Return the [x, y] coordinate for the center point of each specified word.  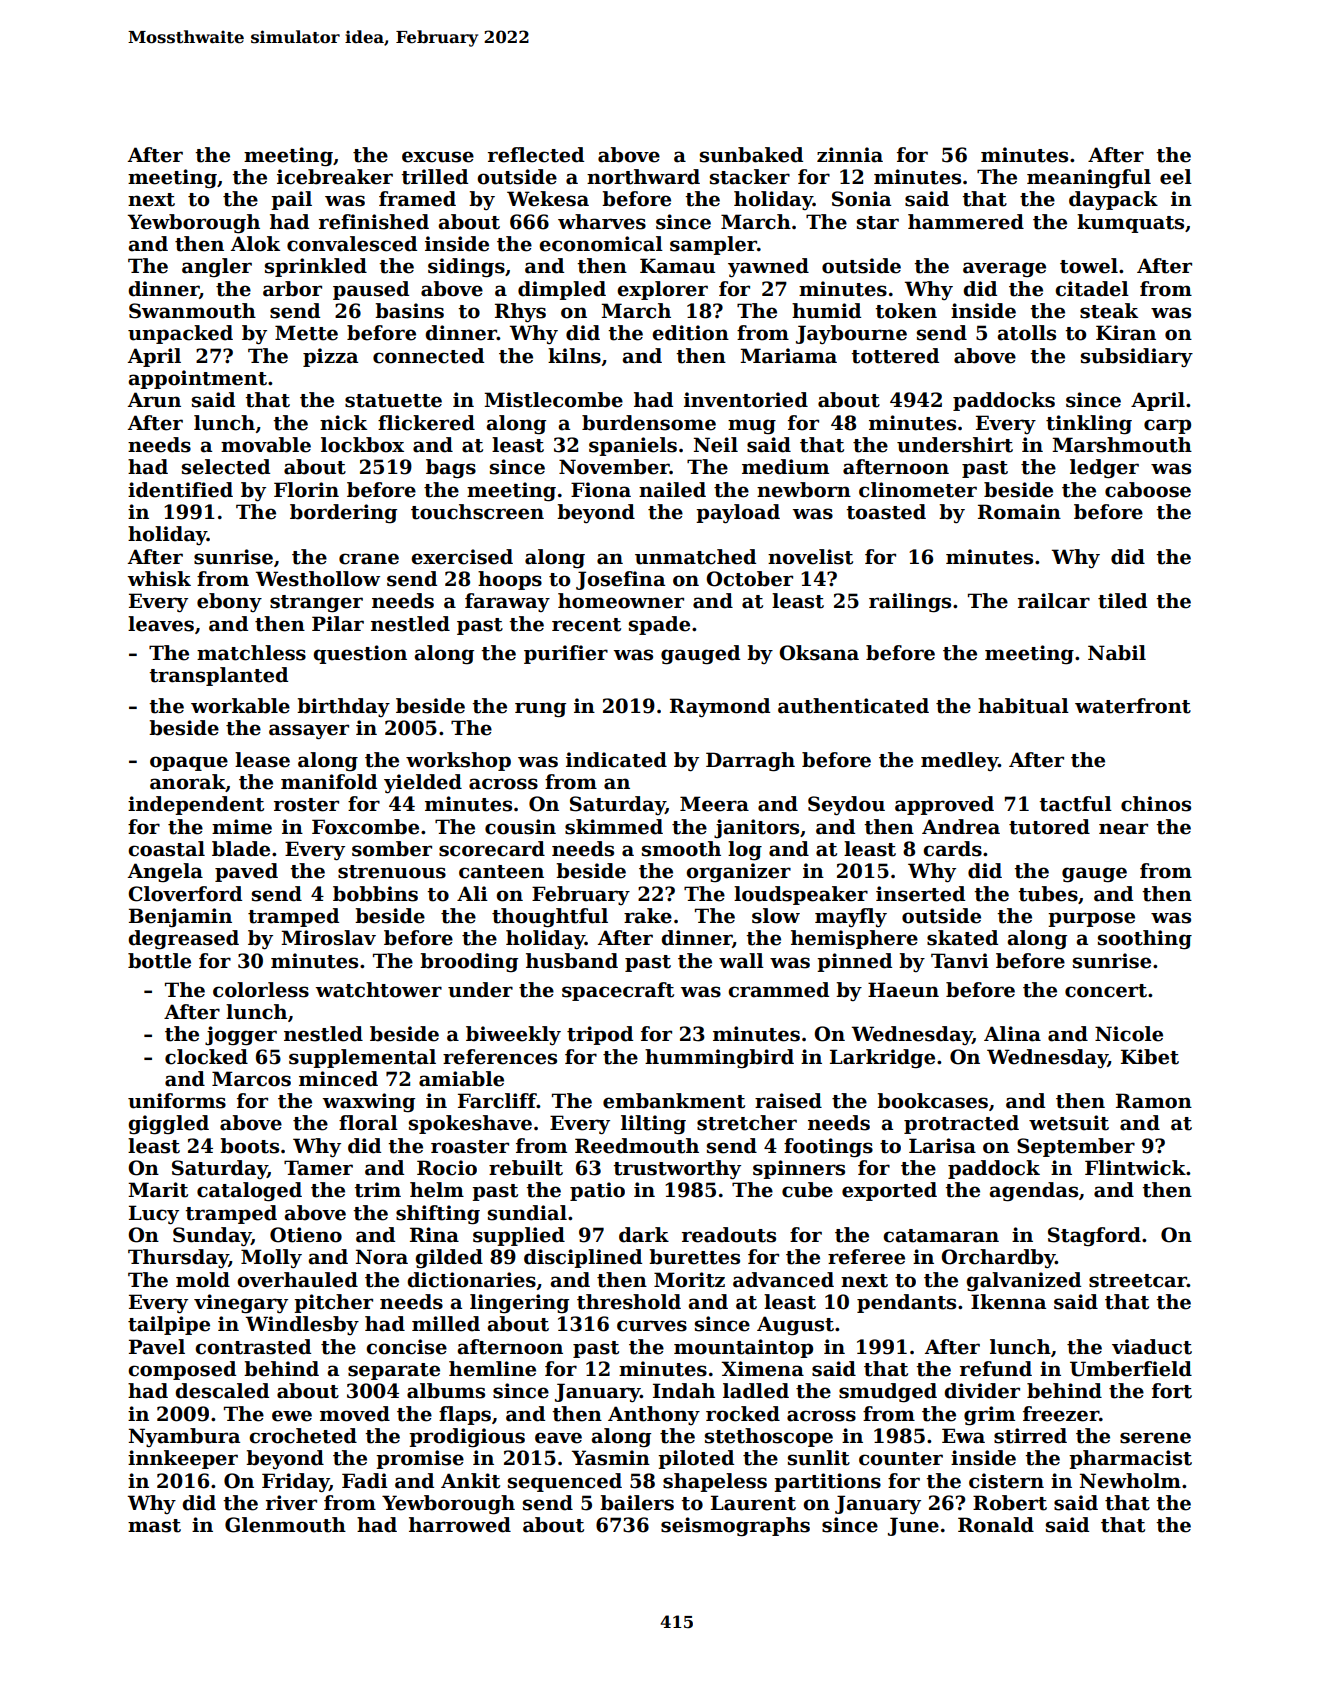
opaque [189, 763]
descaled [222, 1391]
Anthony [654, 1415]
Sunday [212, 1237]
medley [959, 761]
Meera [714, 804]
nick [343, 423]
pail [291, 200]
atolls [1026, 333]
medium [785, 467]
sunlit [819, 1458]
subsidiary [1137, 357]
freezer [1061, 1414]
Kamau [677, 266]
